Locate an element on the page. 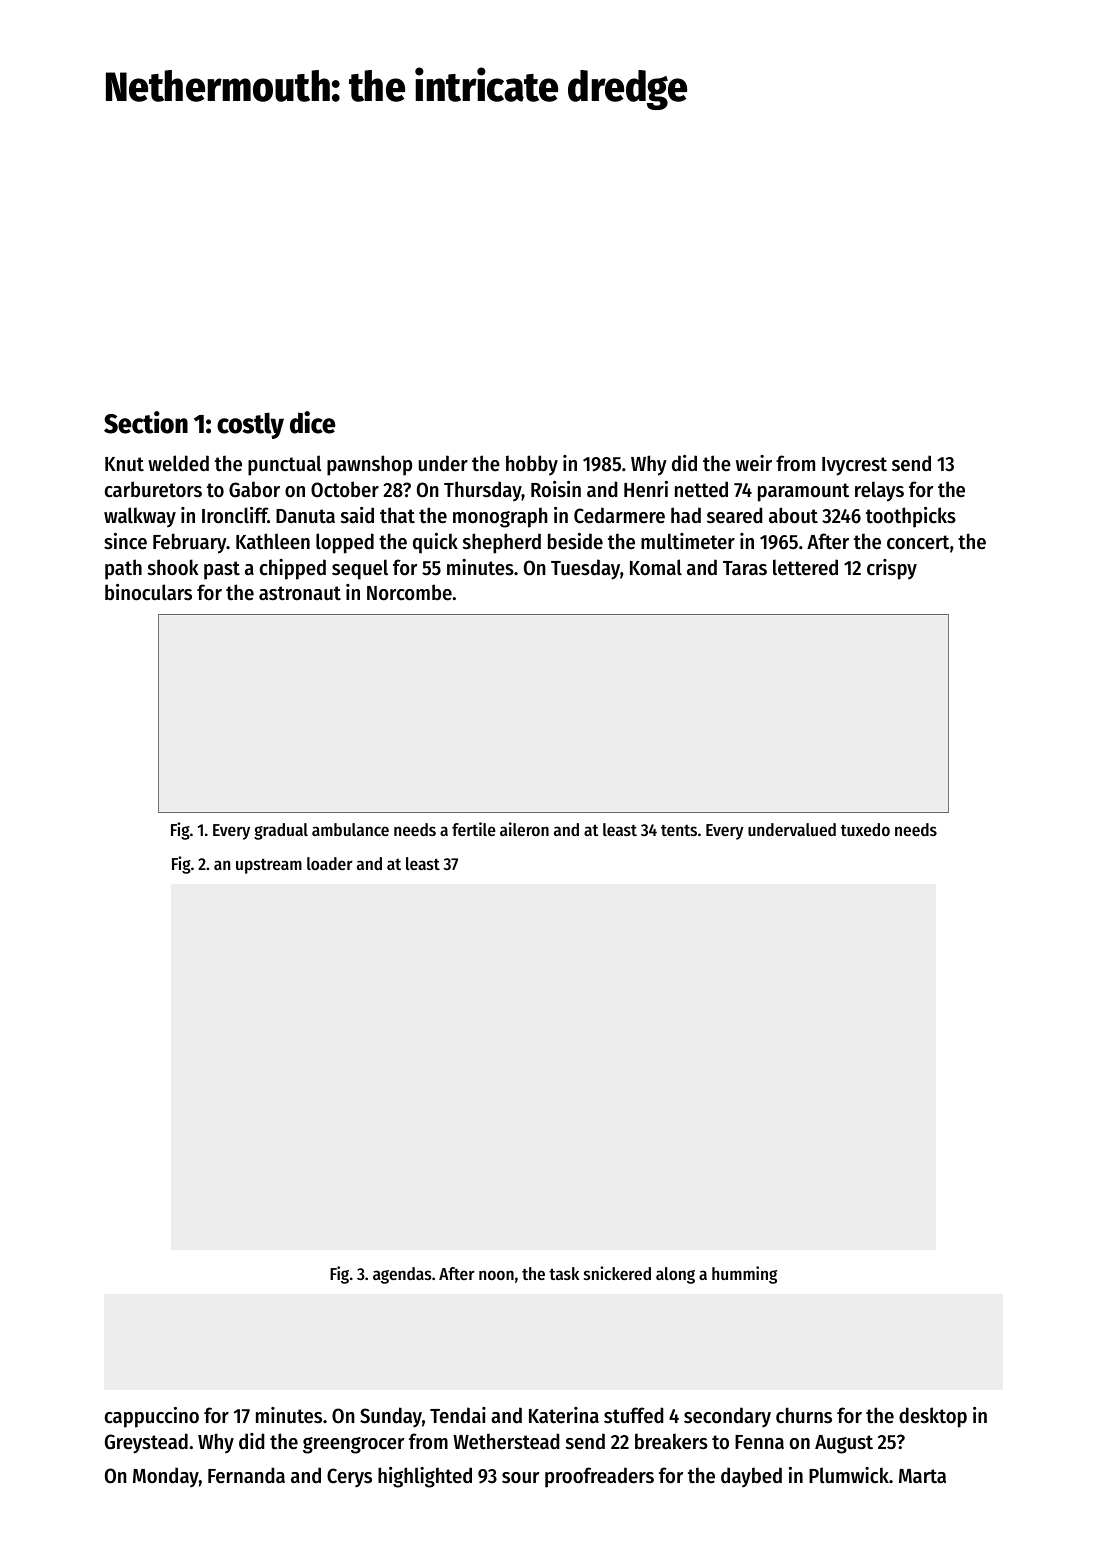  loader is located at coordinates (330, 863).
